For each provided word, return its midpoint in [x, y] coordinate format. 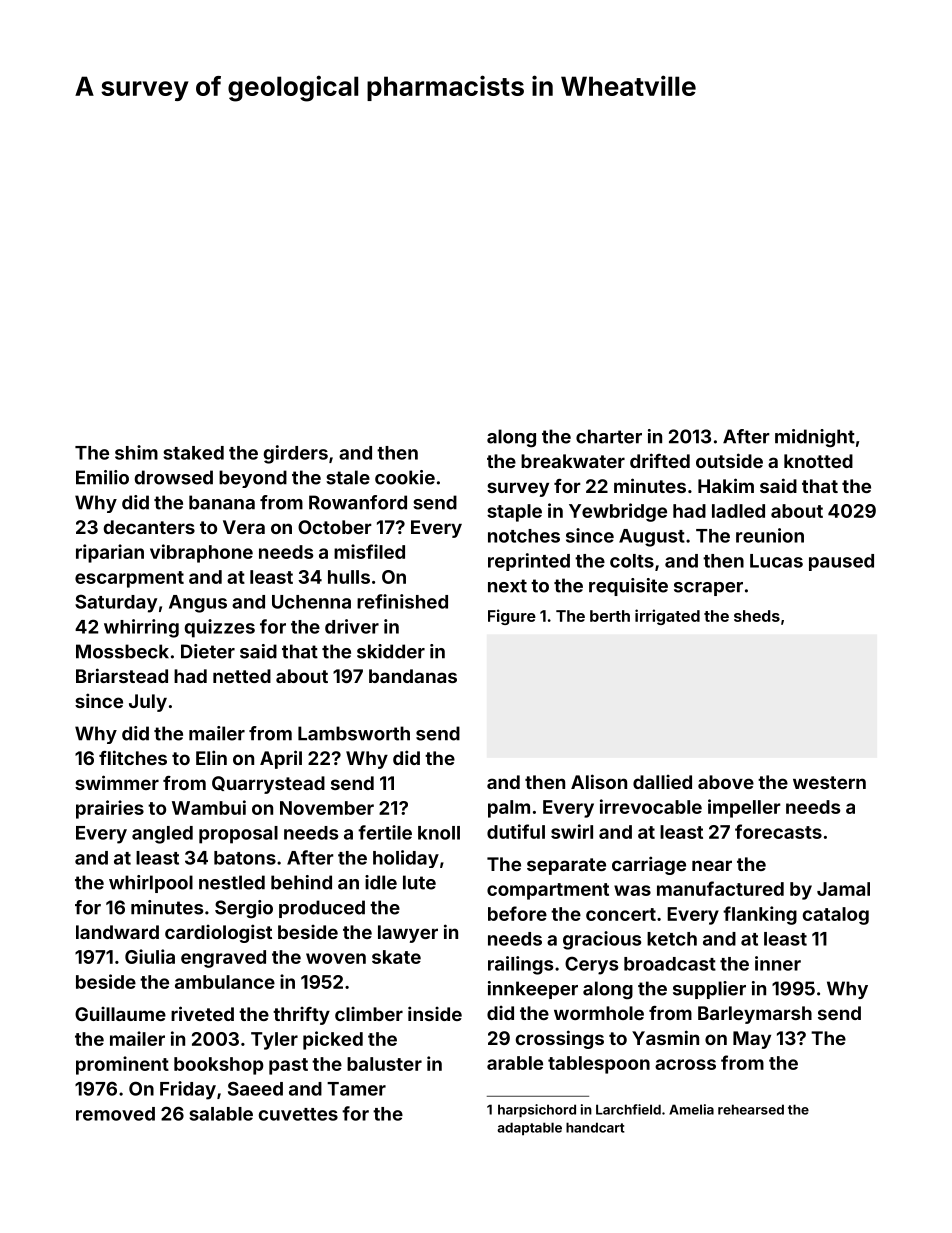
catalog [835, 916]
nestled [232, 882]
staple [514, 513]
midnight [815, 438]
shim [136, 452]
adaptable [529, 1129]
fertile [385, 832]
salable [221, 1114]
